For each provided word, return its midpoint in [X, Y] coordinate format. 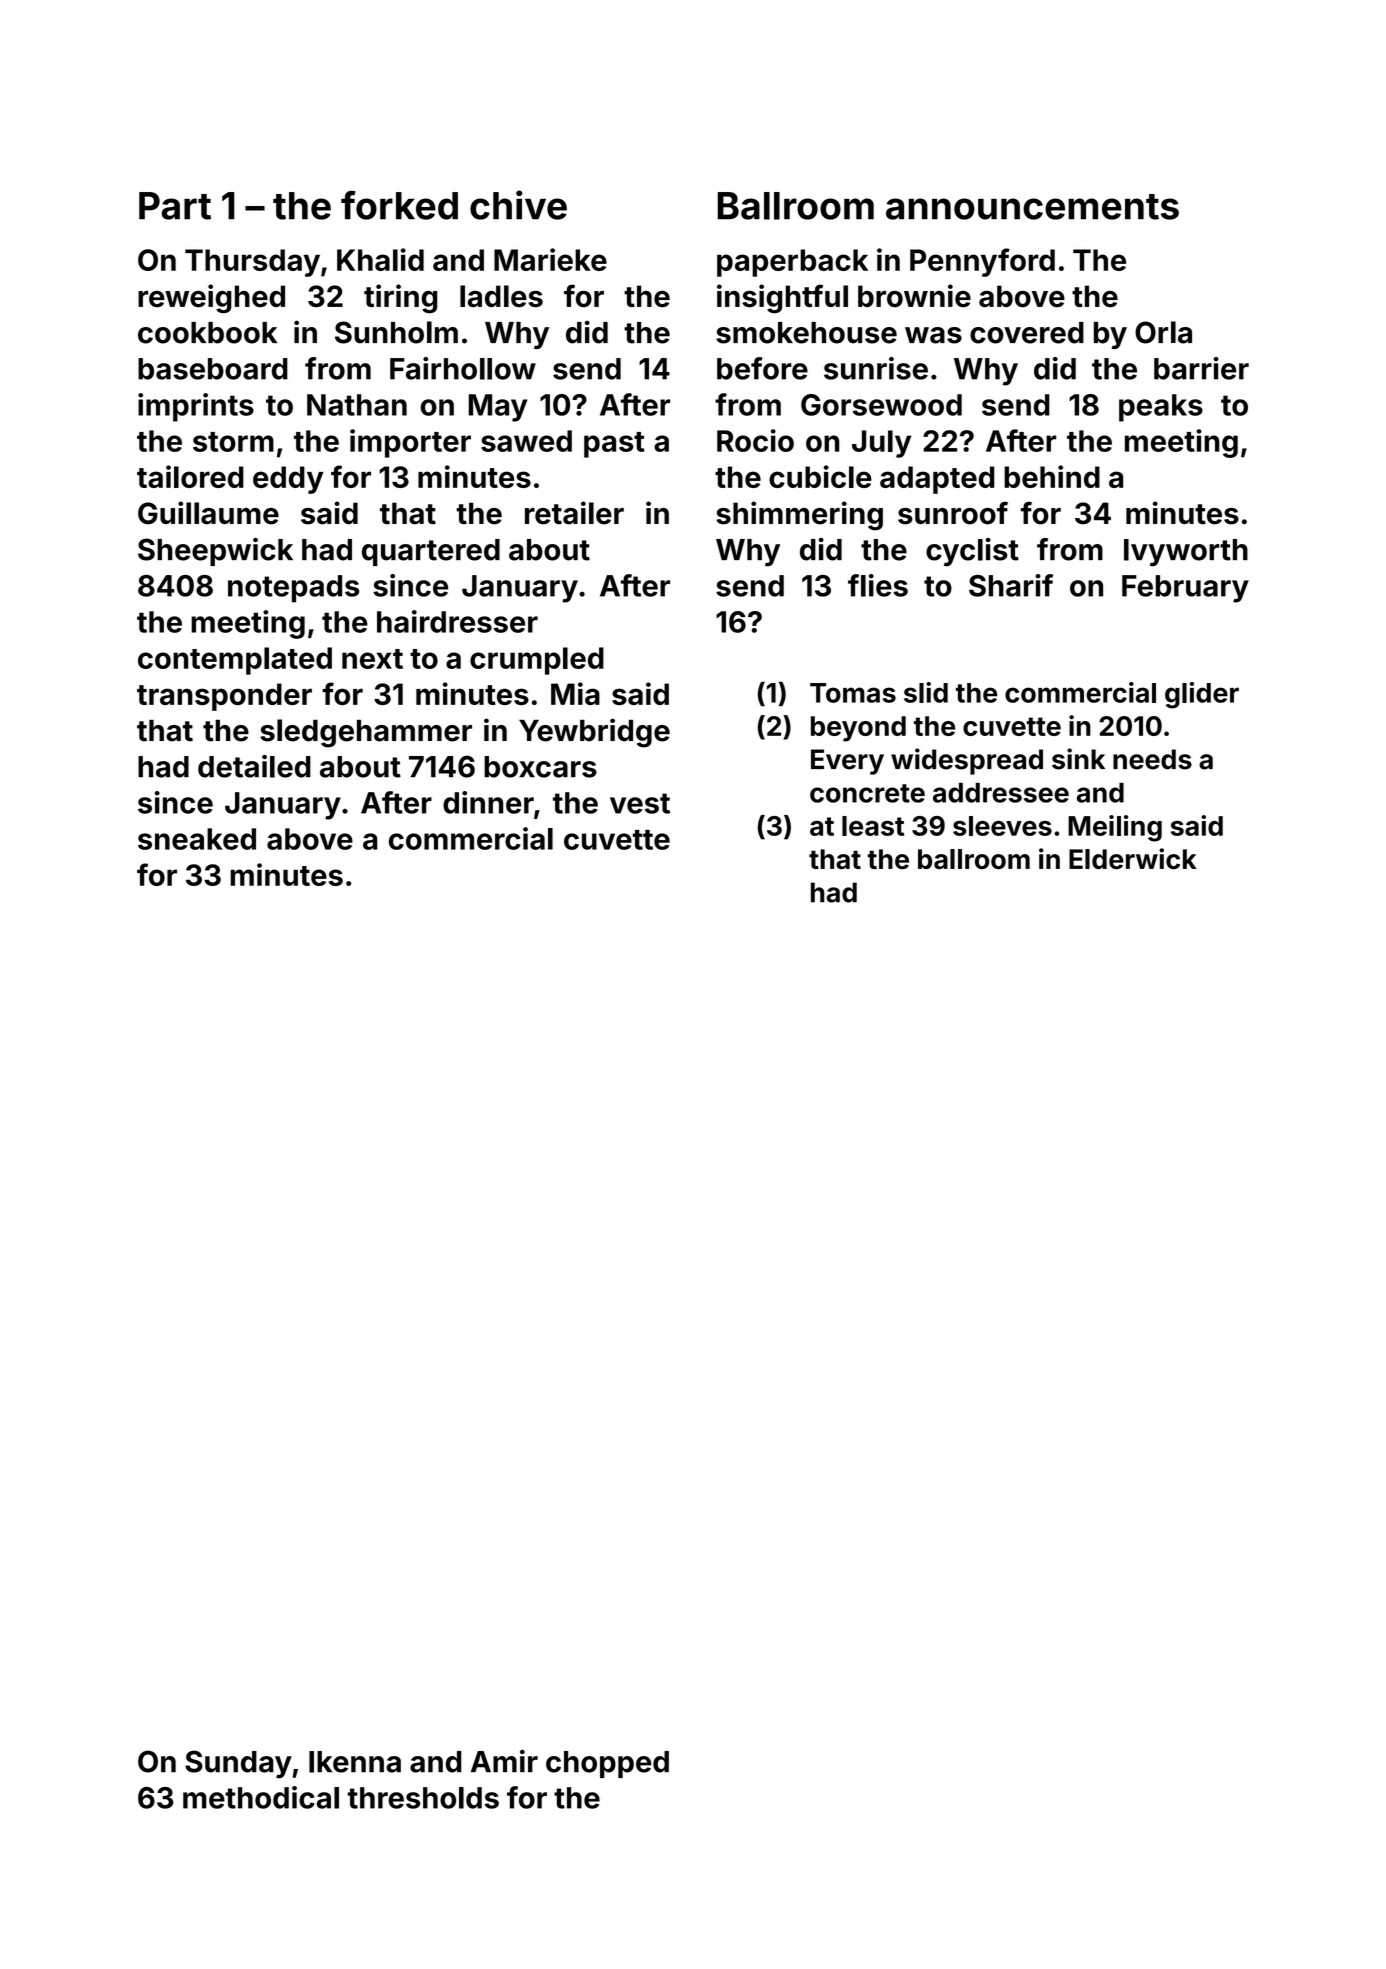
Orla [1163, 332]
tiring [400, 299]
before [762, 368]
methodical [261, 1797]
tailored [190, 476]
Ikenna [355, 1762]
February [1185, 589]
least [873, 826]
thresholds [423, 1798]
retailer [574, 513]
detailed [254, 766]
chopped [607, 1764]
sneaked [197, 839]
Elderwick [1133, 859]
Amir [504, 1761]
